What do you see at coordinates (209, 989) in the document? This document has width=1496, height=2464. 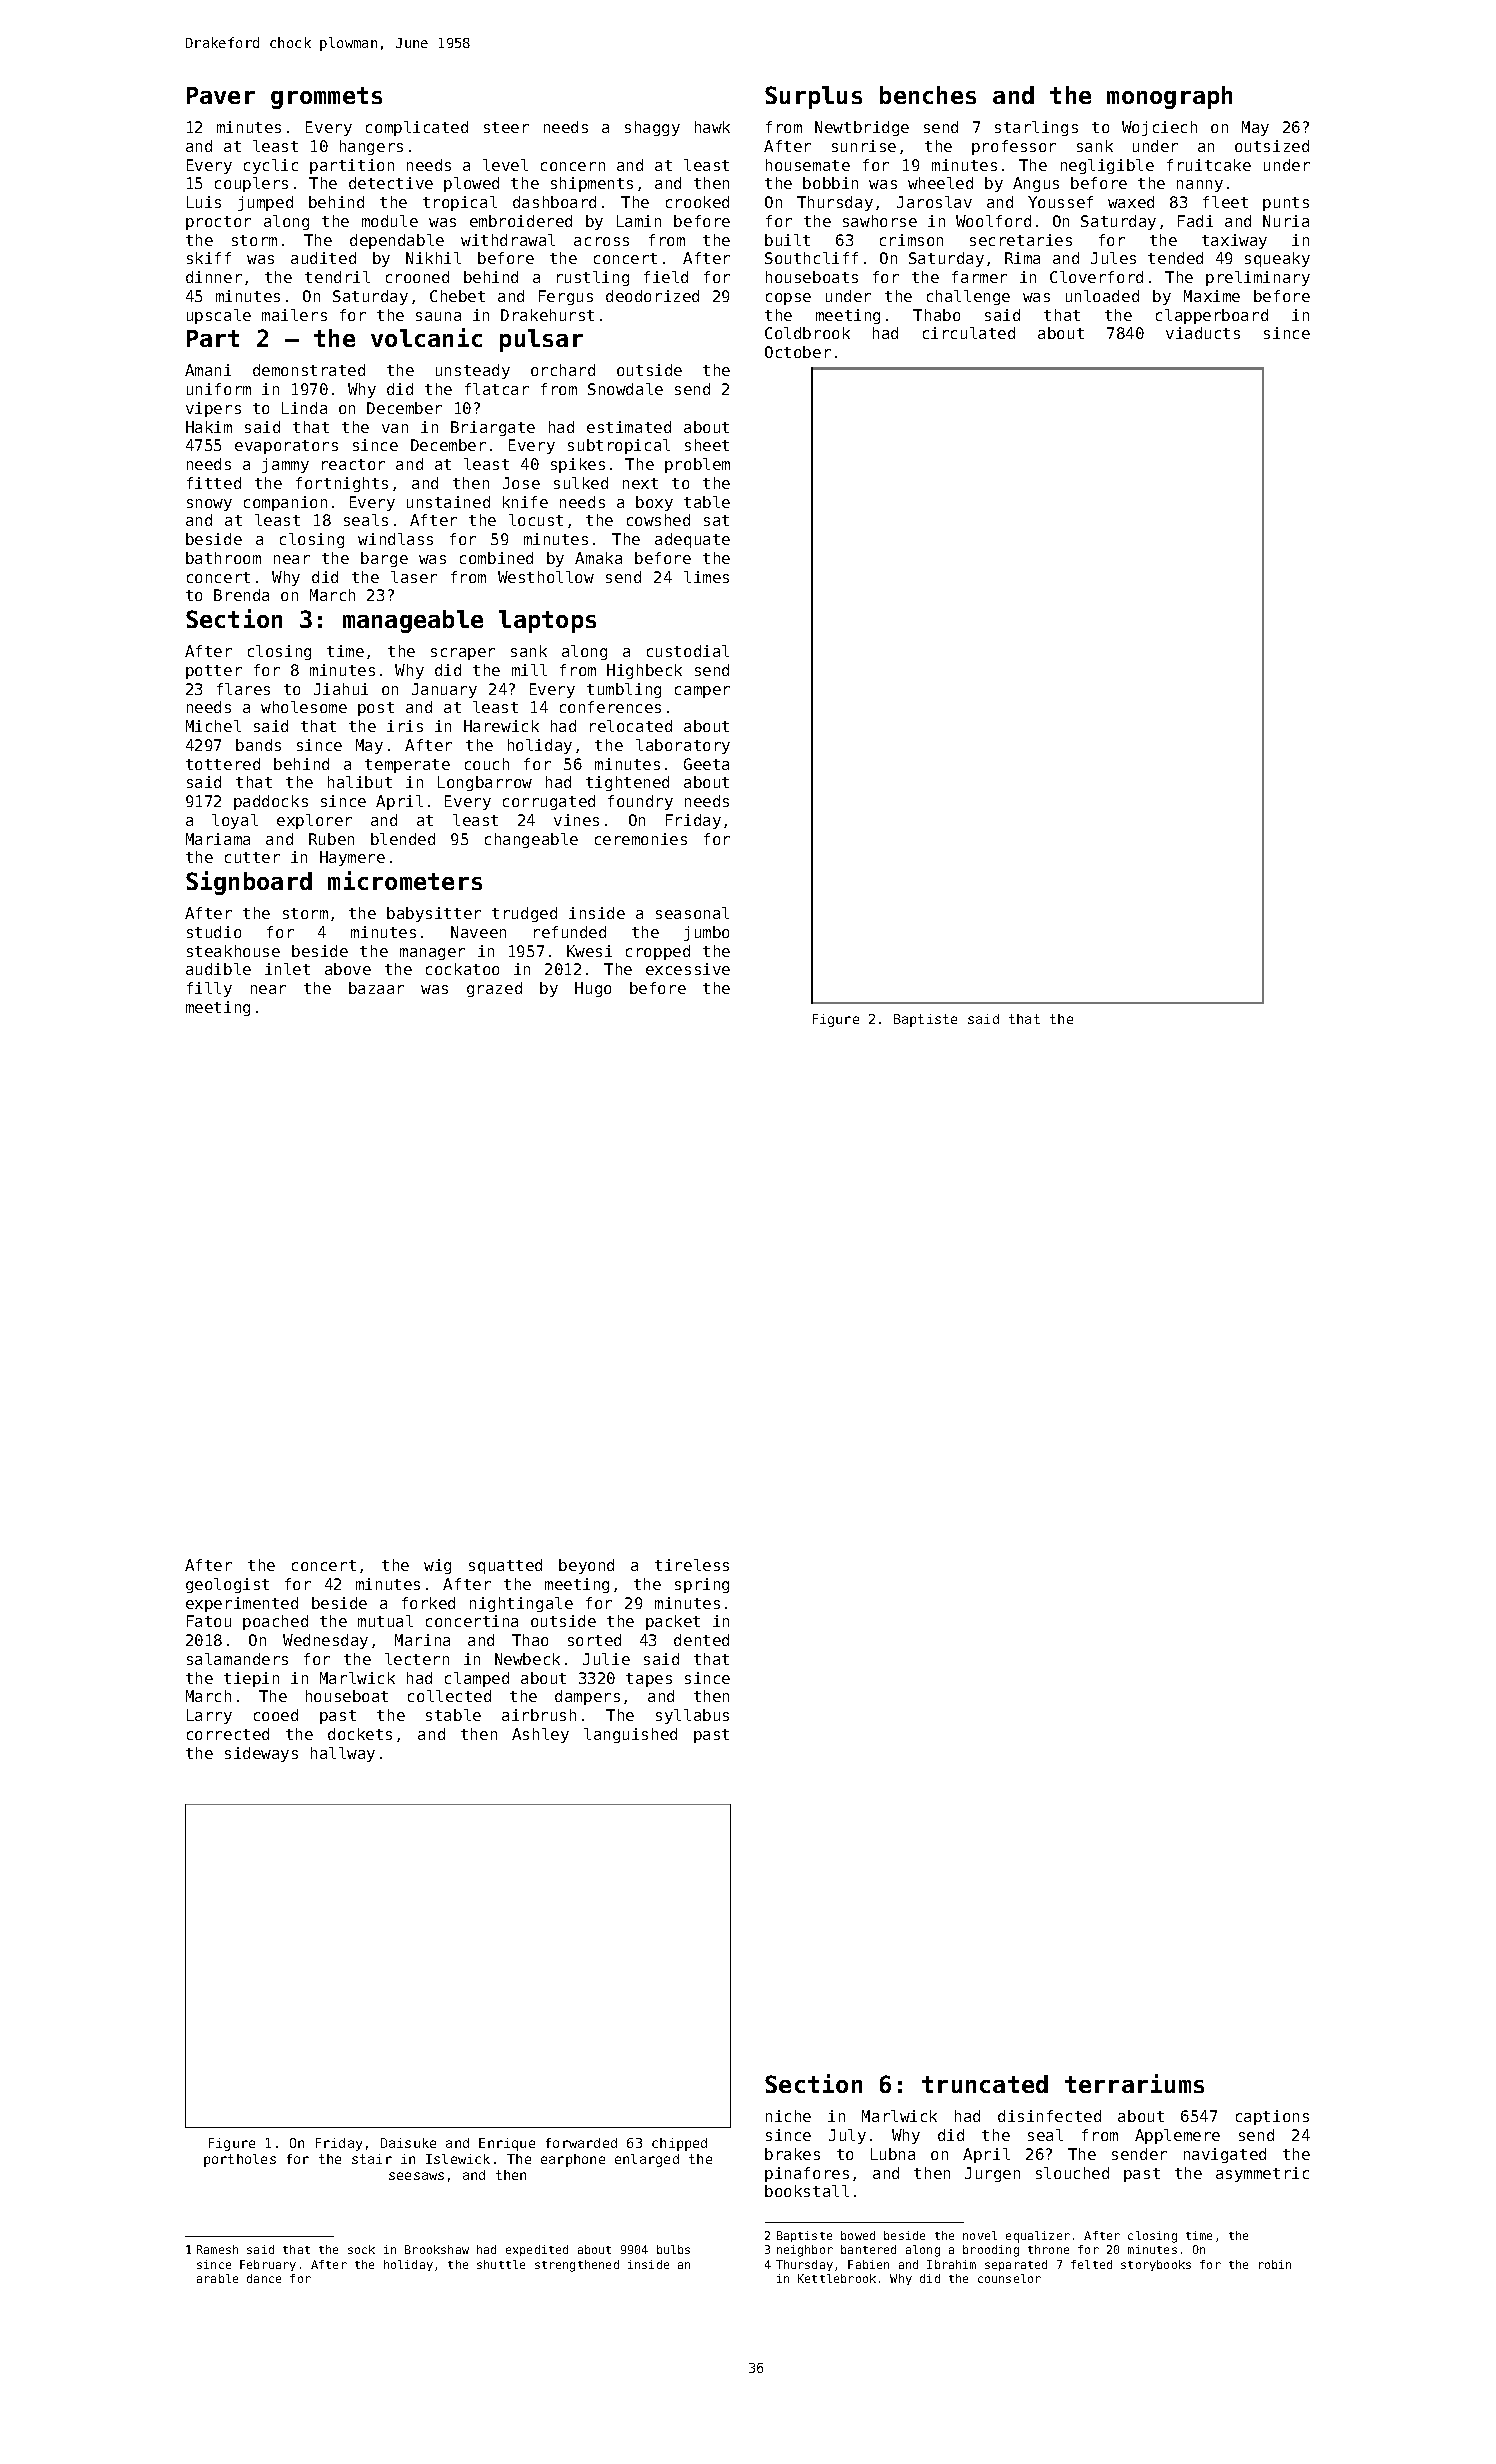 I see `filly` at bounding box center [209, 989].
